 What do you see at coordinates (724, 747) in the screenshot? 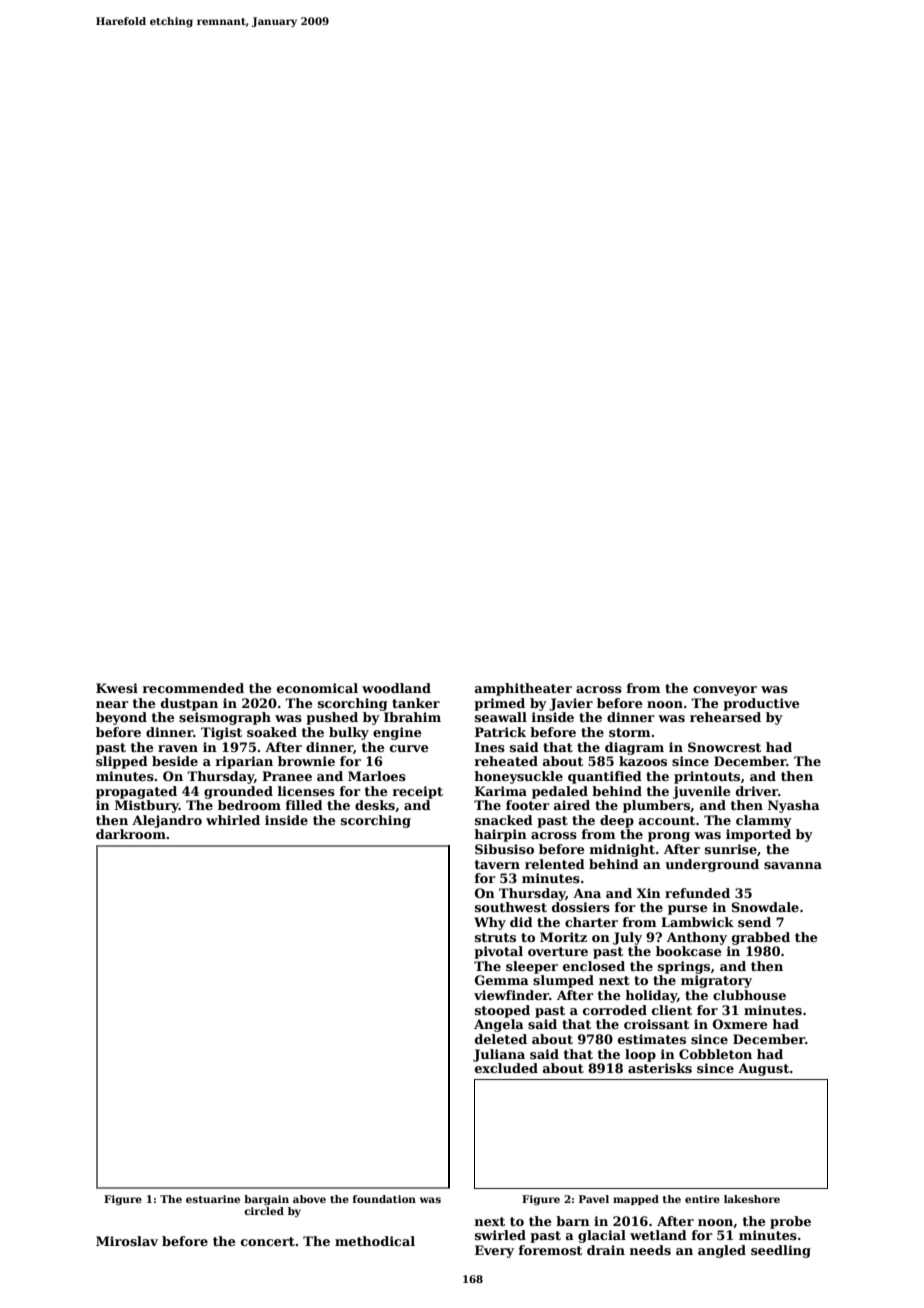
I see `Snowcrest` at bounding box center [724, 747].
